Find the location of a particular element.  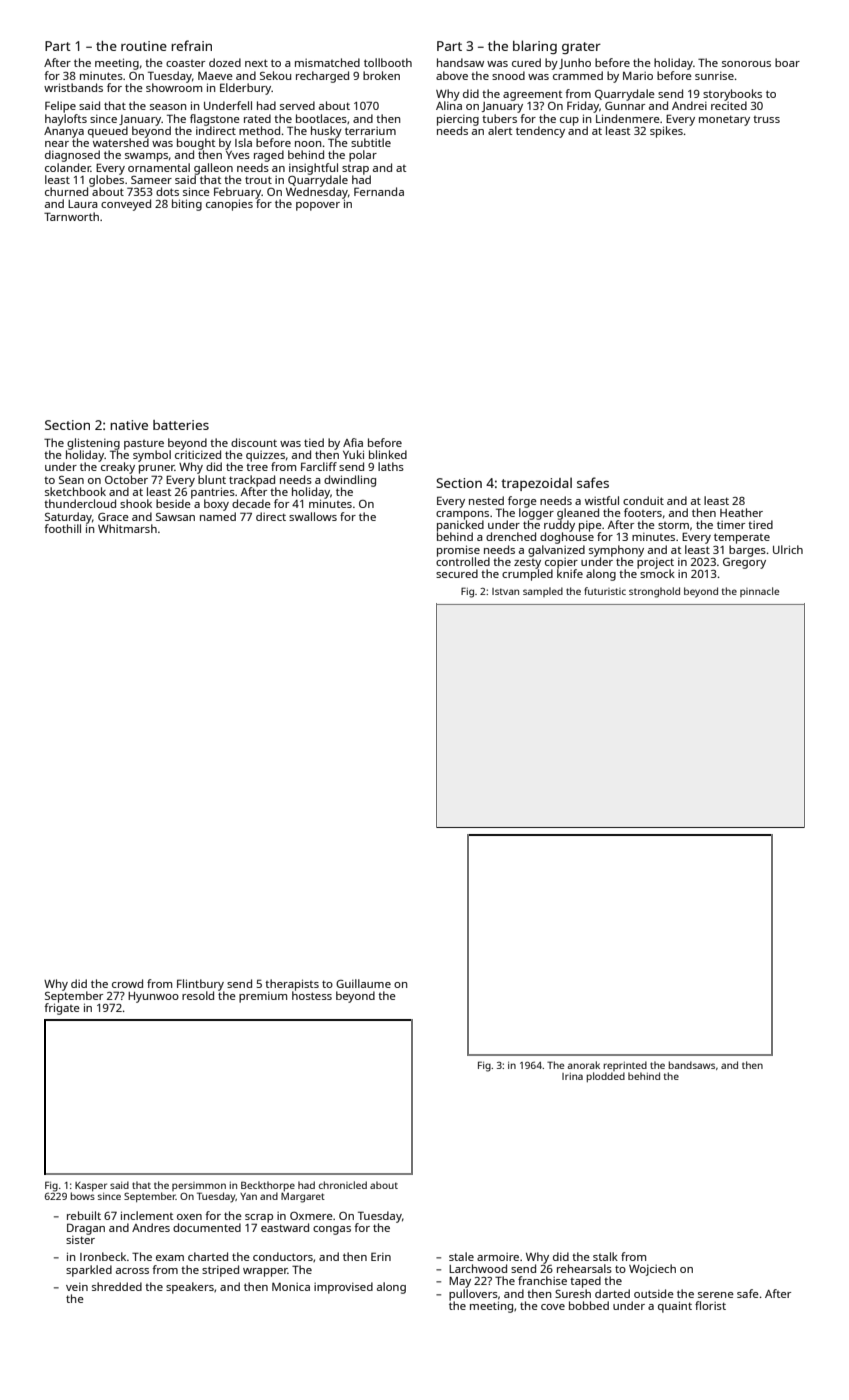

tollbooth is located at coordinates (388, 62).
